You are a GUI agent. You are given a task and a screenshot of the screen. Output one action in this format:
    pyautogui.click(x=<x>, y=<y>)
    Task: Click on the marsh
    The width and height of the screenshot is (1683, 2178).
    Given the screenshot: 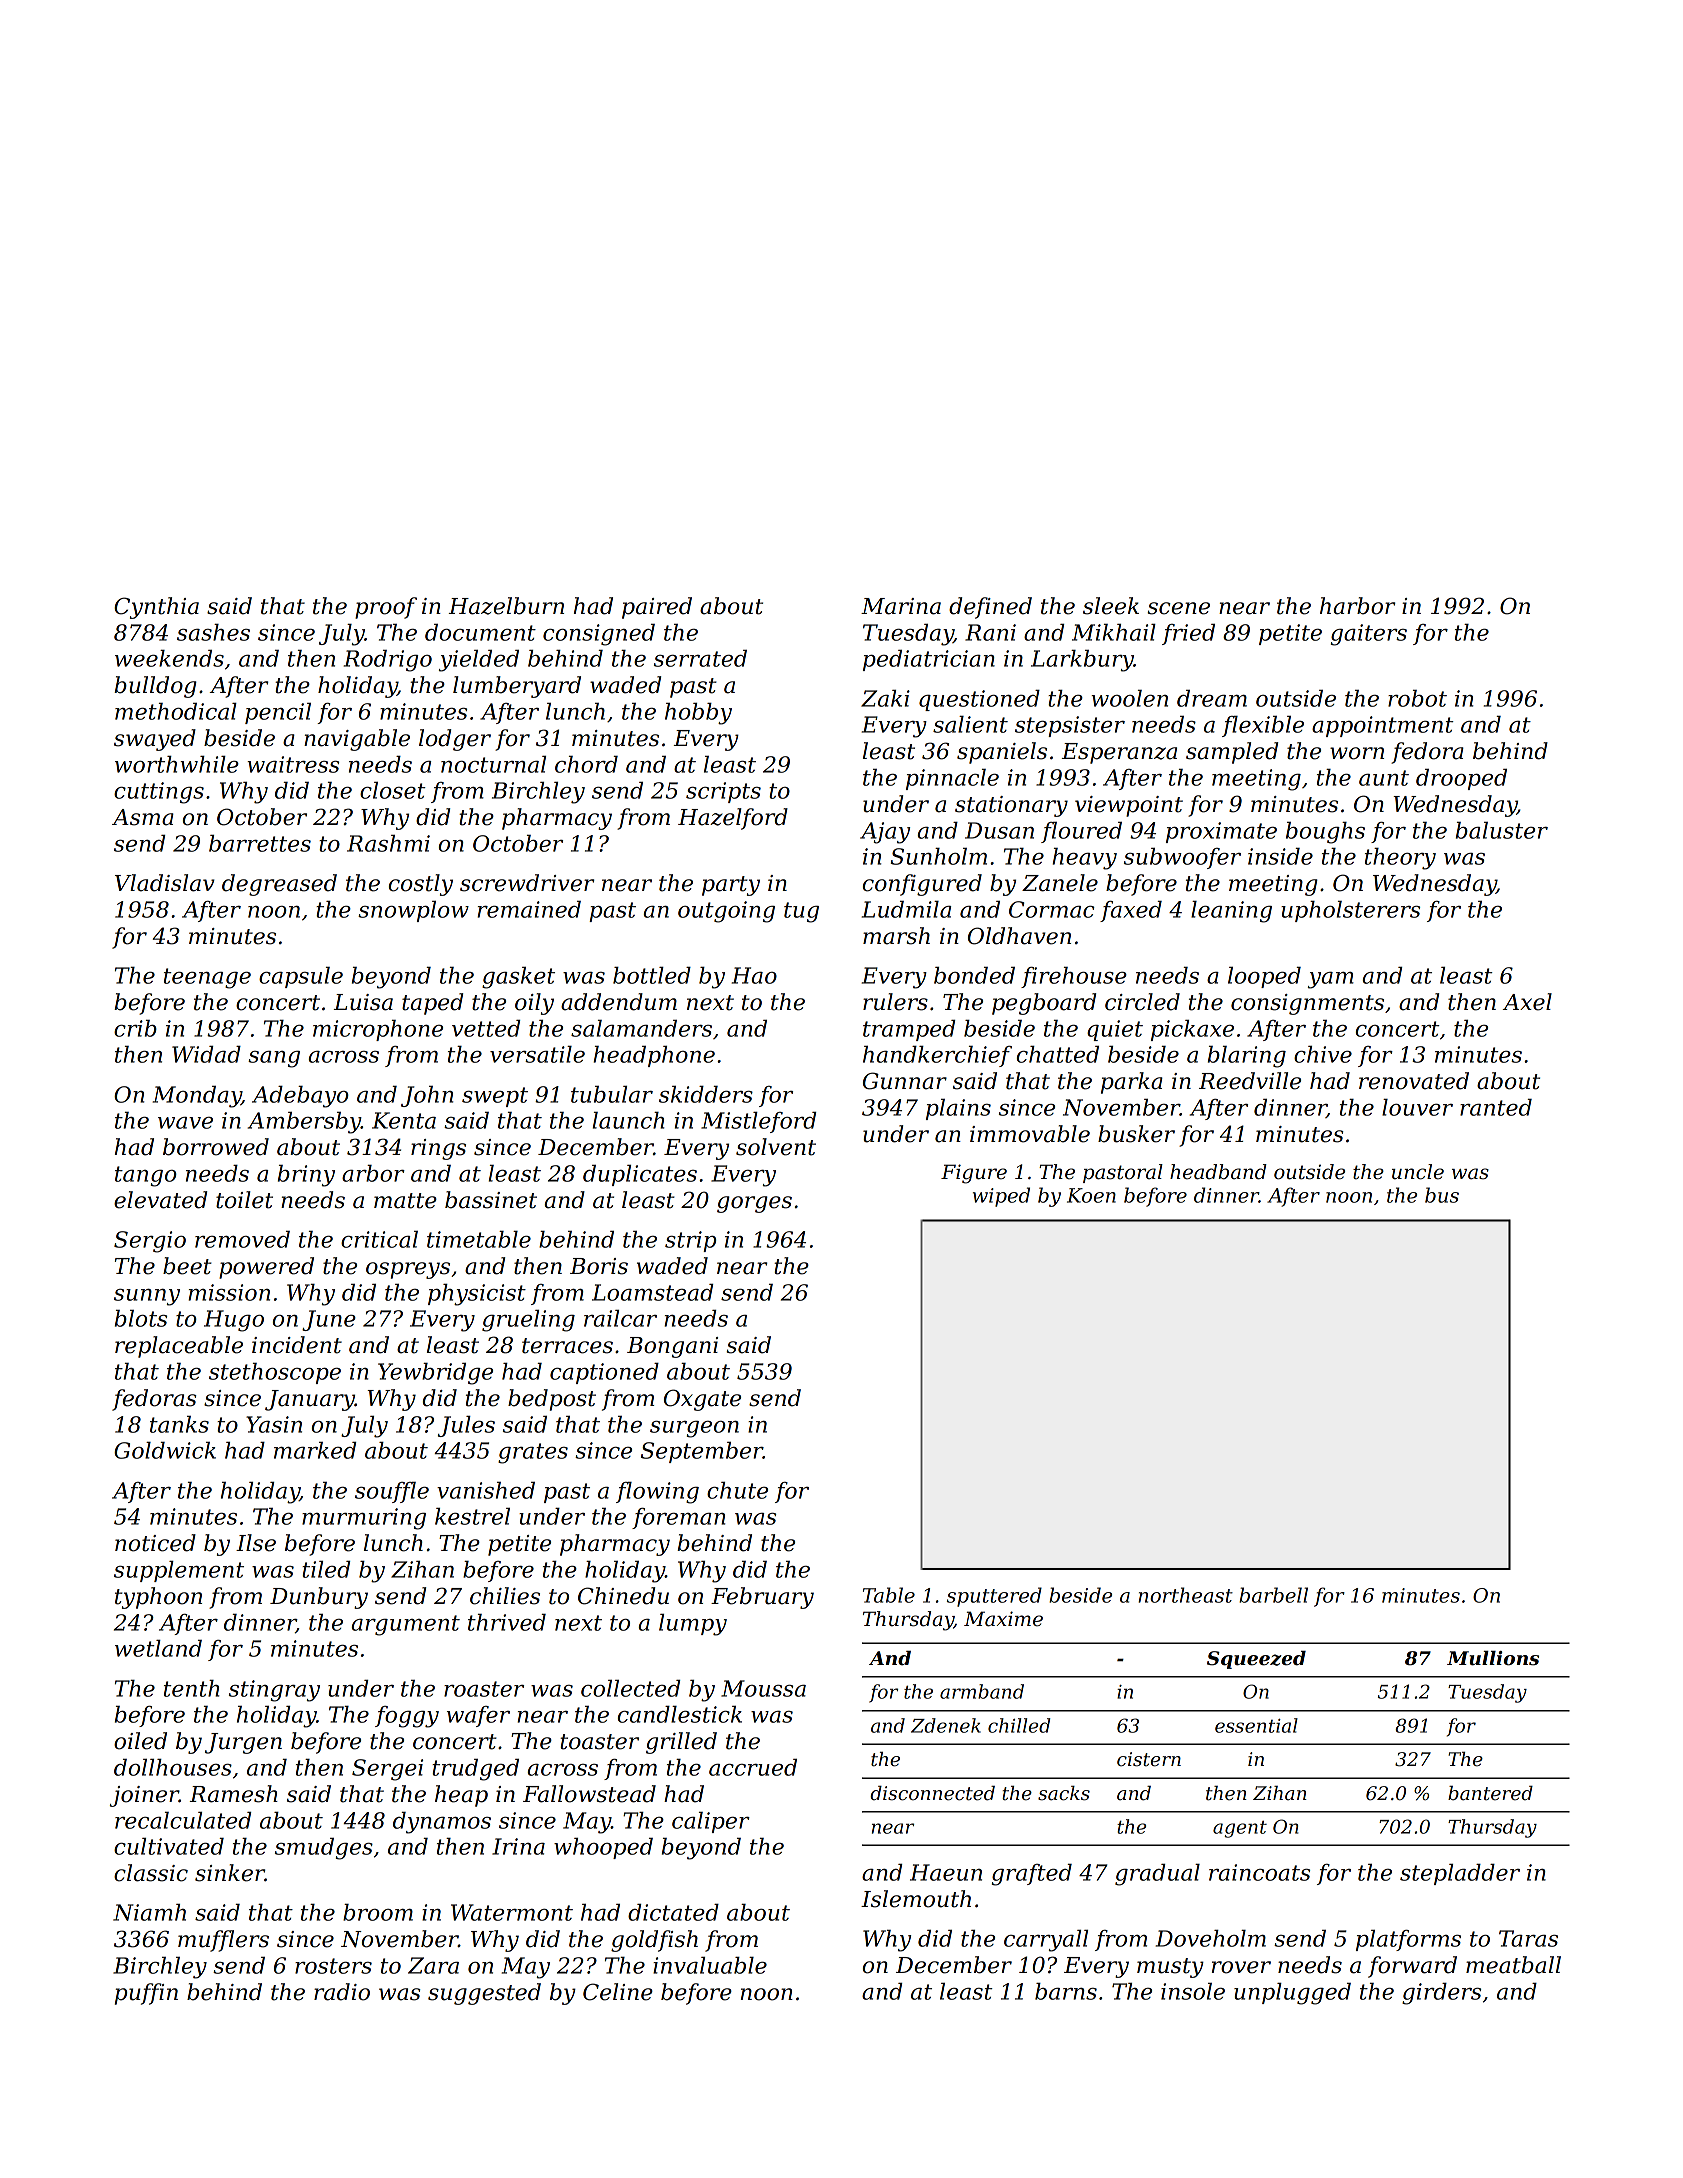 What is the action you would take?
    pyautogui.click(x=896, y=936)
